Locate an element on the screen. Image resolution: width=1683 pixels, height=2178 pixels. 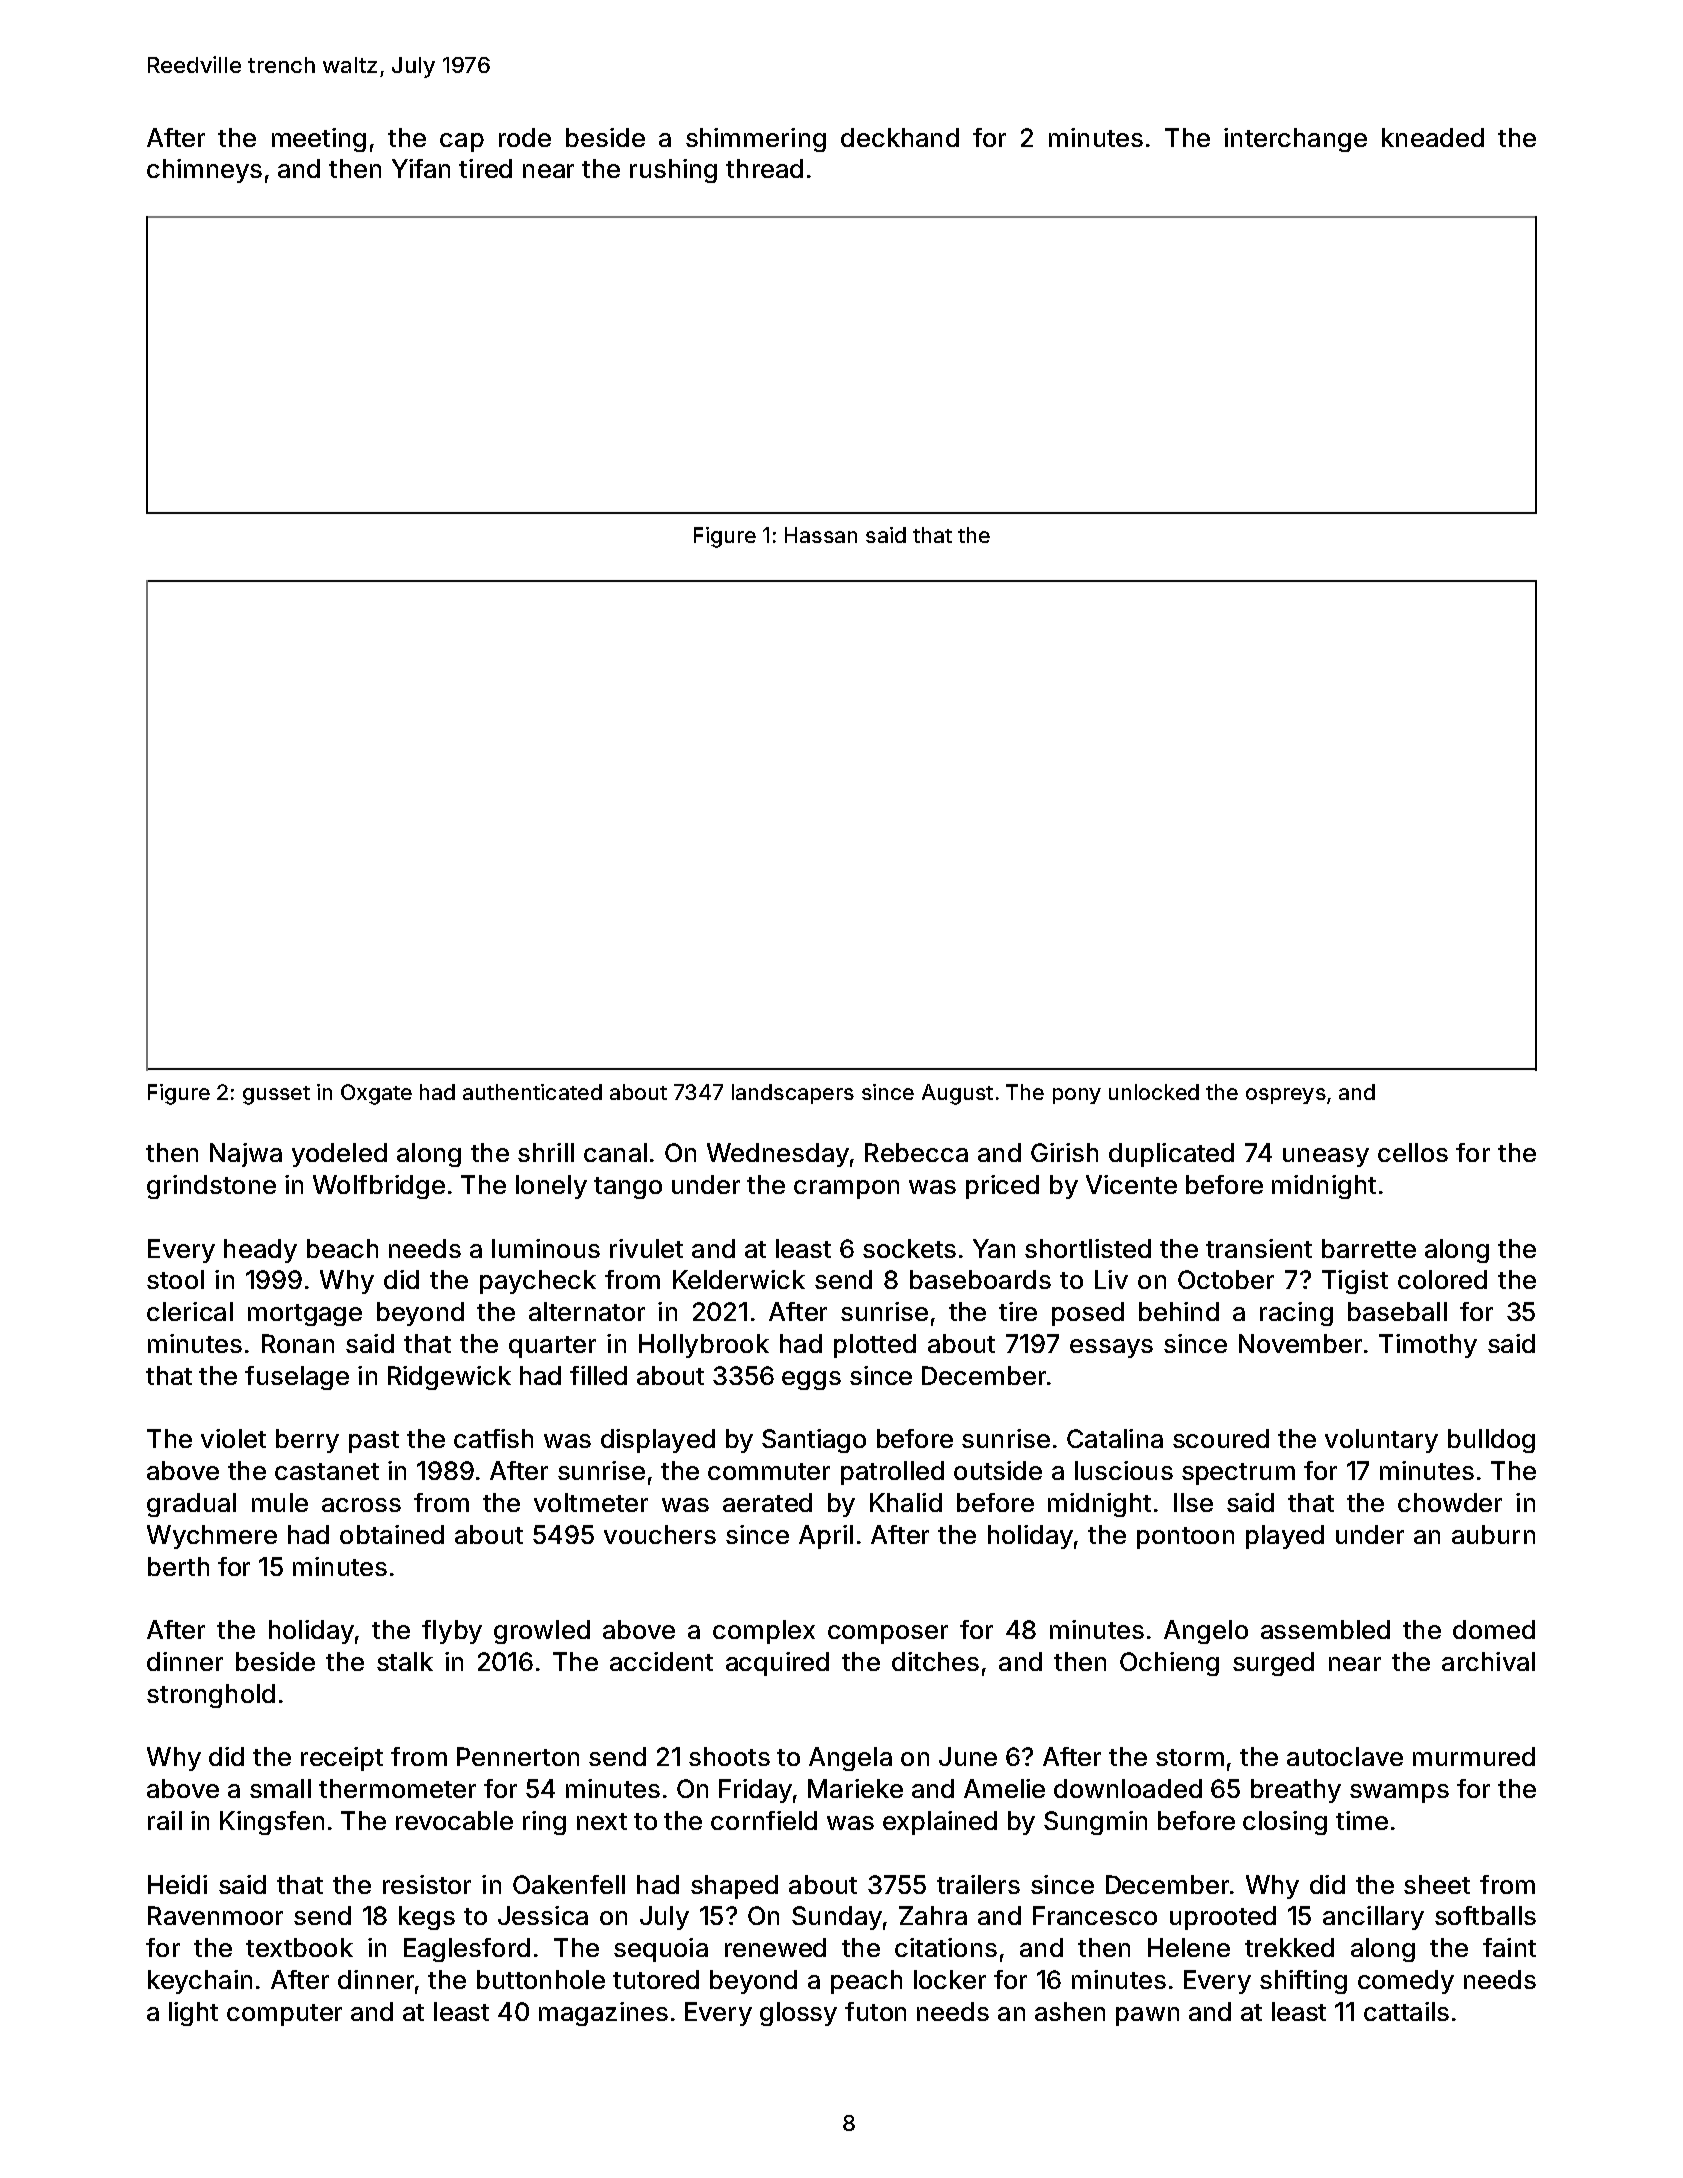
crampon is located at coordinates (846, 1189).
